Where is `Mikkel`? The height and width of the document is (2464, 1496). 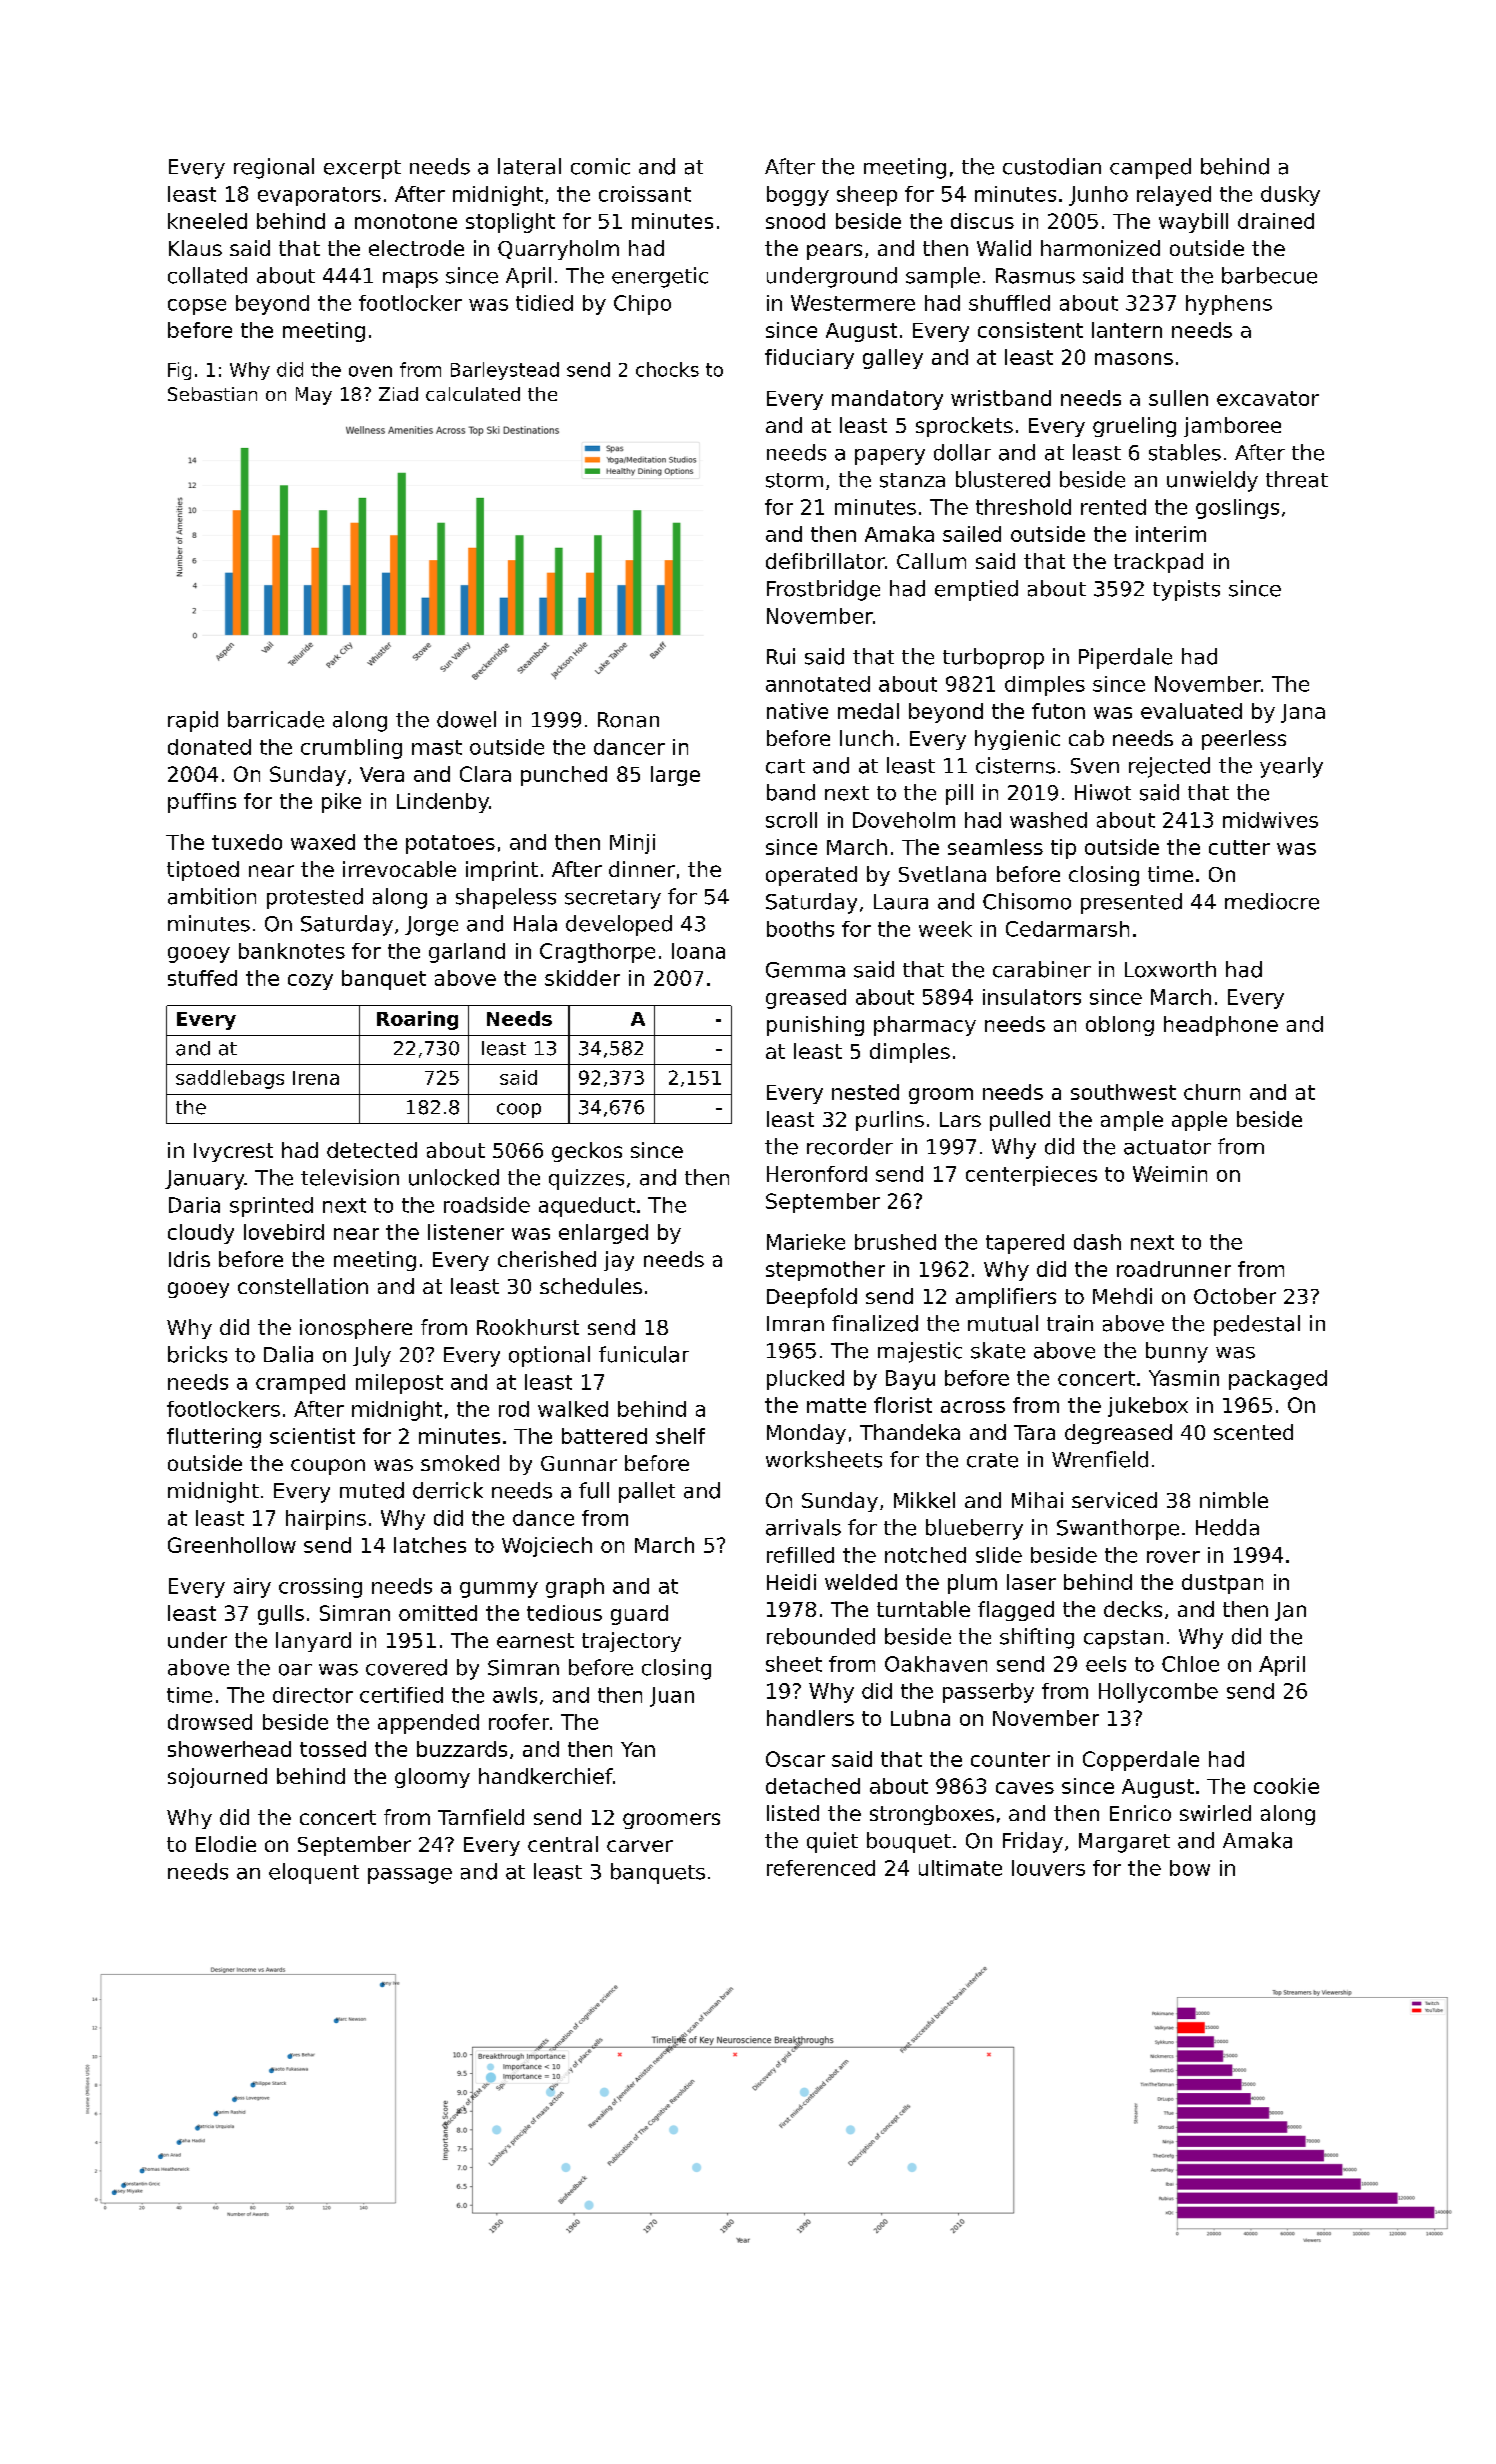 Mikkel is located at coordinates (924, 1500).
